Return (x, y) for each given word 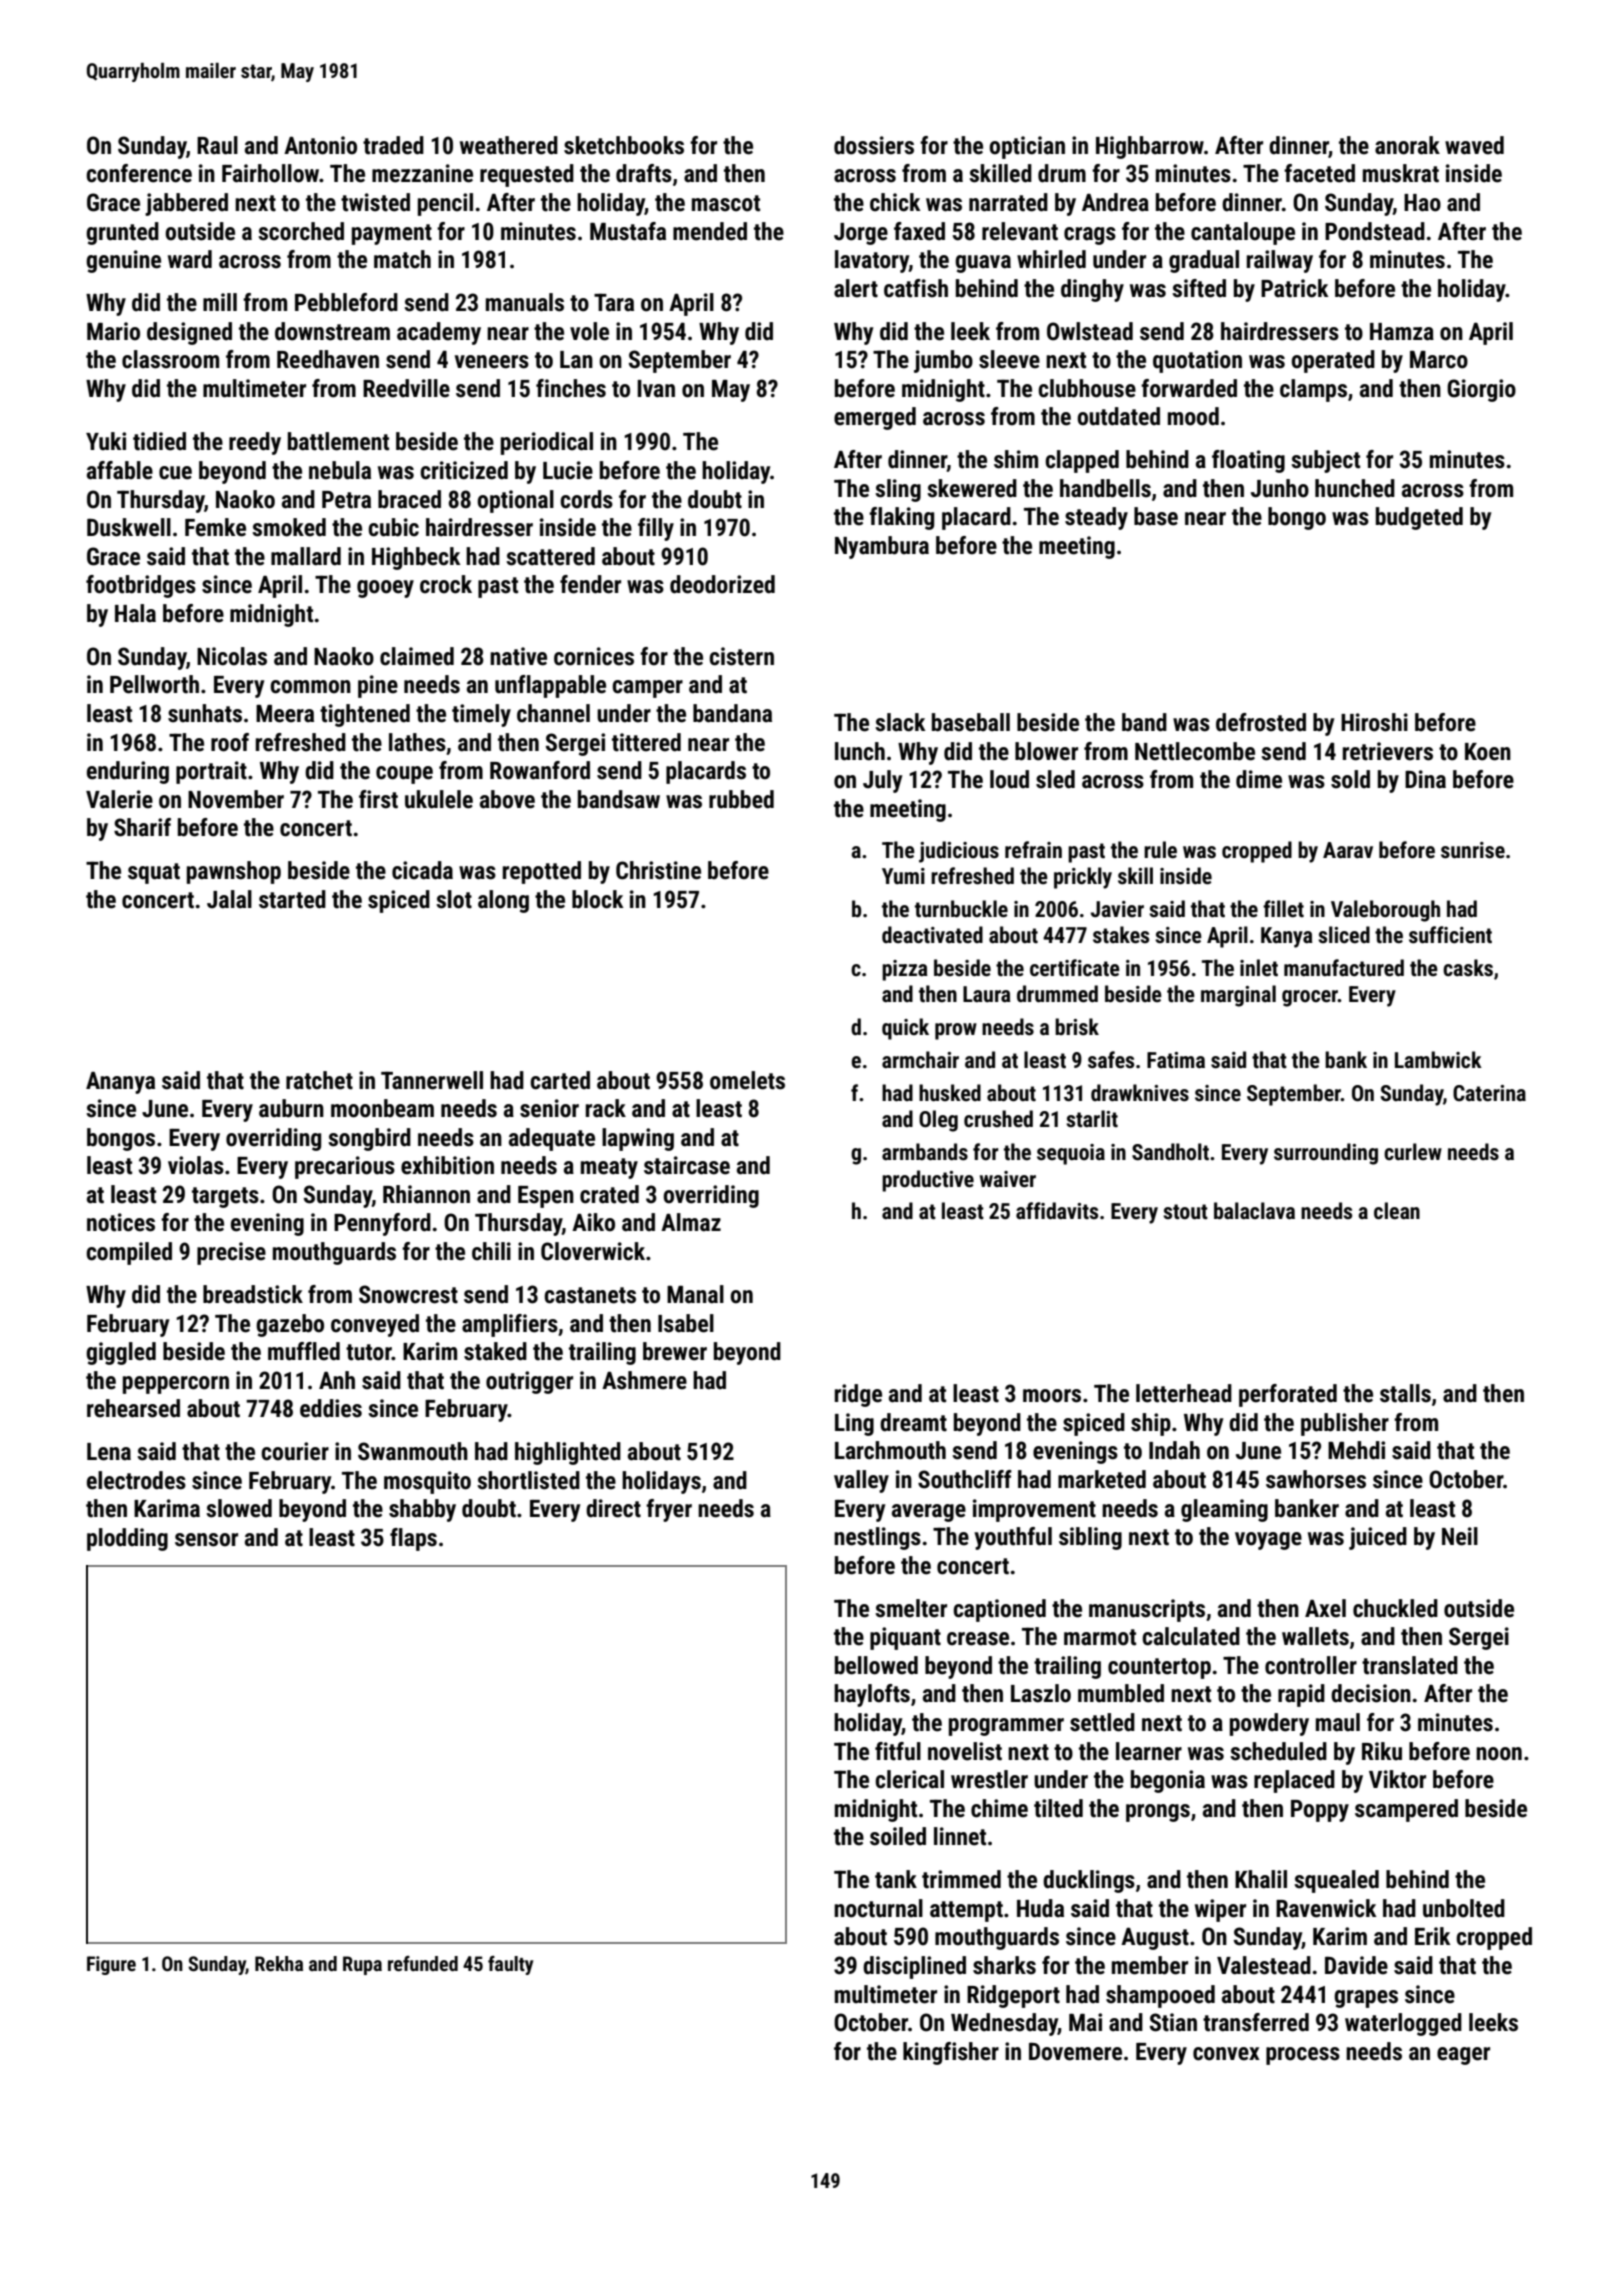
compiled (129, 1253)
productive (928, 1181)
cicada (422, 870)
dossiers (874, 145)
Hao (1422, 203)
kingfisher (951, 2053)
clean (1397, 1210)
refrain (1033, 849)
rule (1160, 849)
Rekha (279, 1963)
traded (393, 145)
